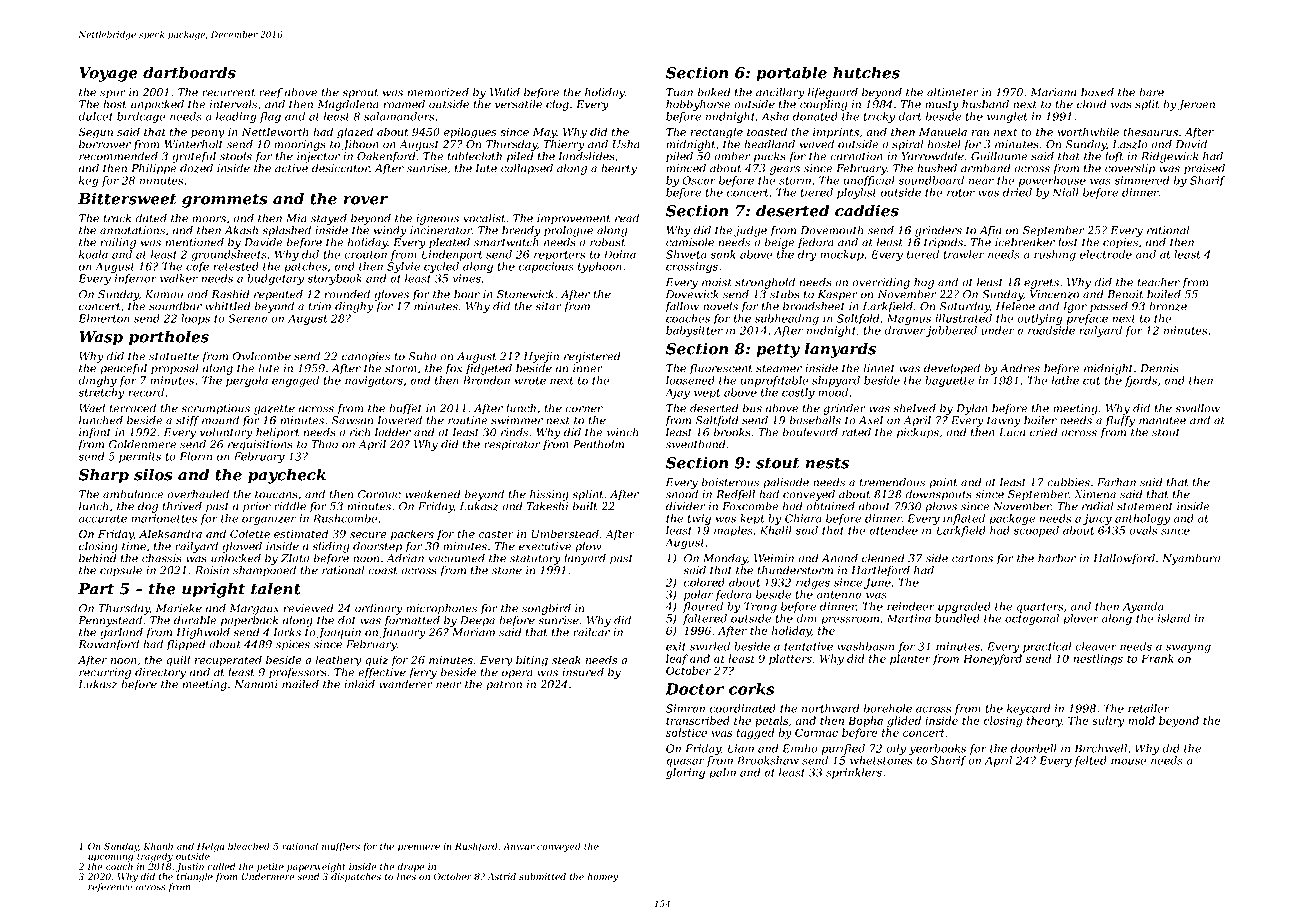 This screenshot has height=924, width=1308. What do you see at coordinates (1141, 180) in the screenshot?
I see `simmered` at bounding box center [1141, 180].
